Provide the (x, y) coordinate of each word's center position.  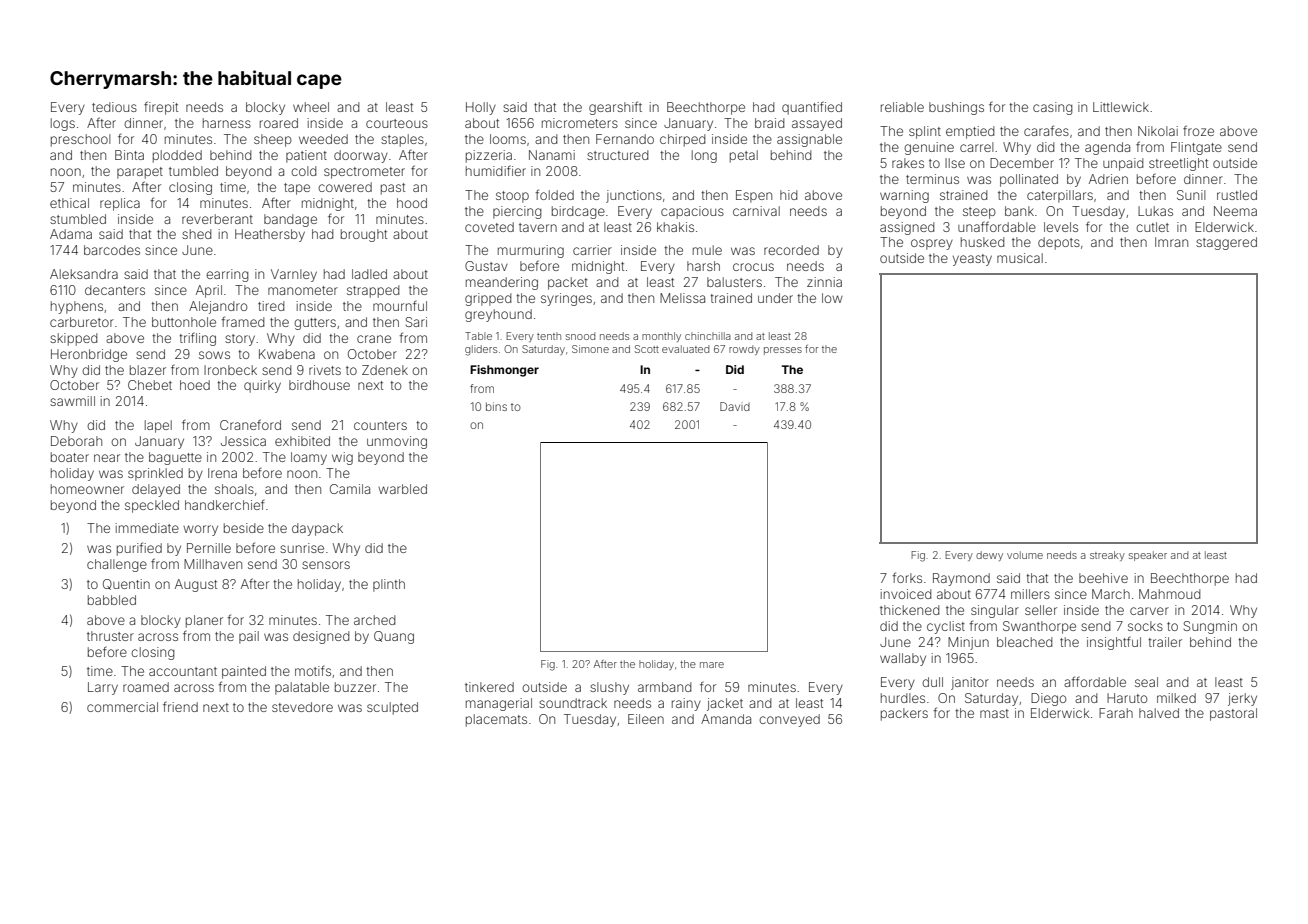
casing (1052, 108)
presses (783, 351)
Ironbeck (230, 370)
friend (180, 707)
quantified (812, 108)
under (775, 298)
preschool (81, 140)
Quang (394, 637)
